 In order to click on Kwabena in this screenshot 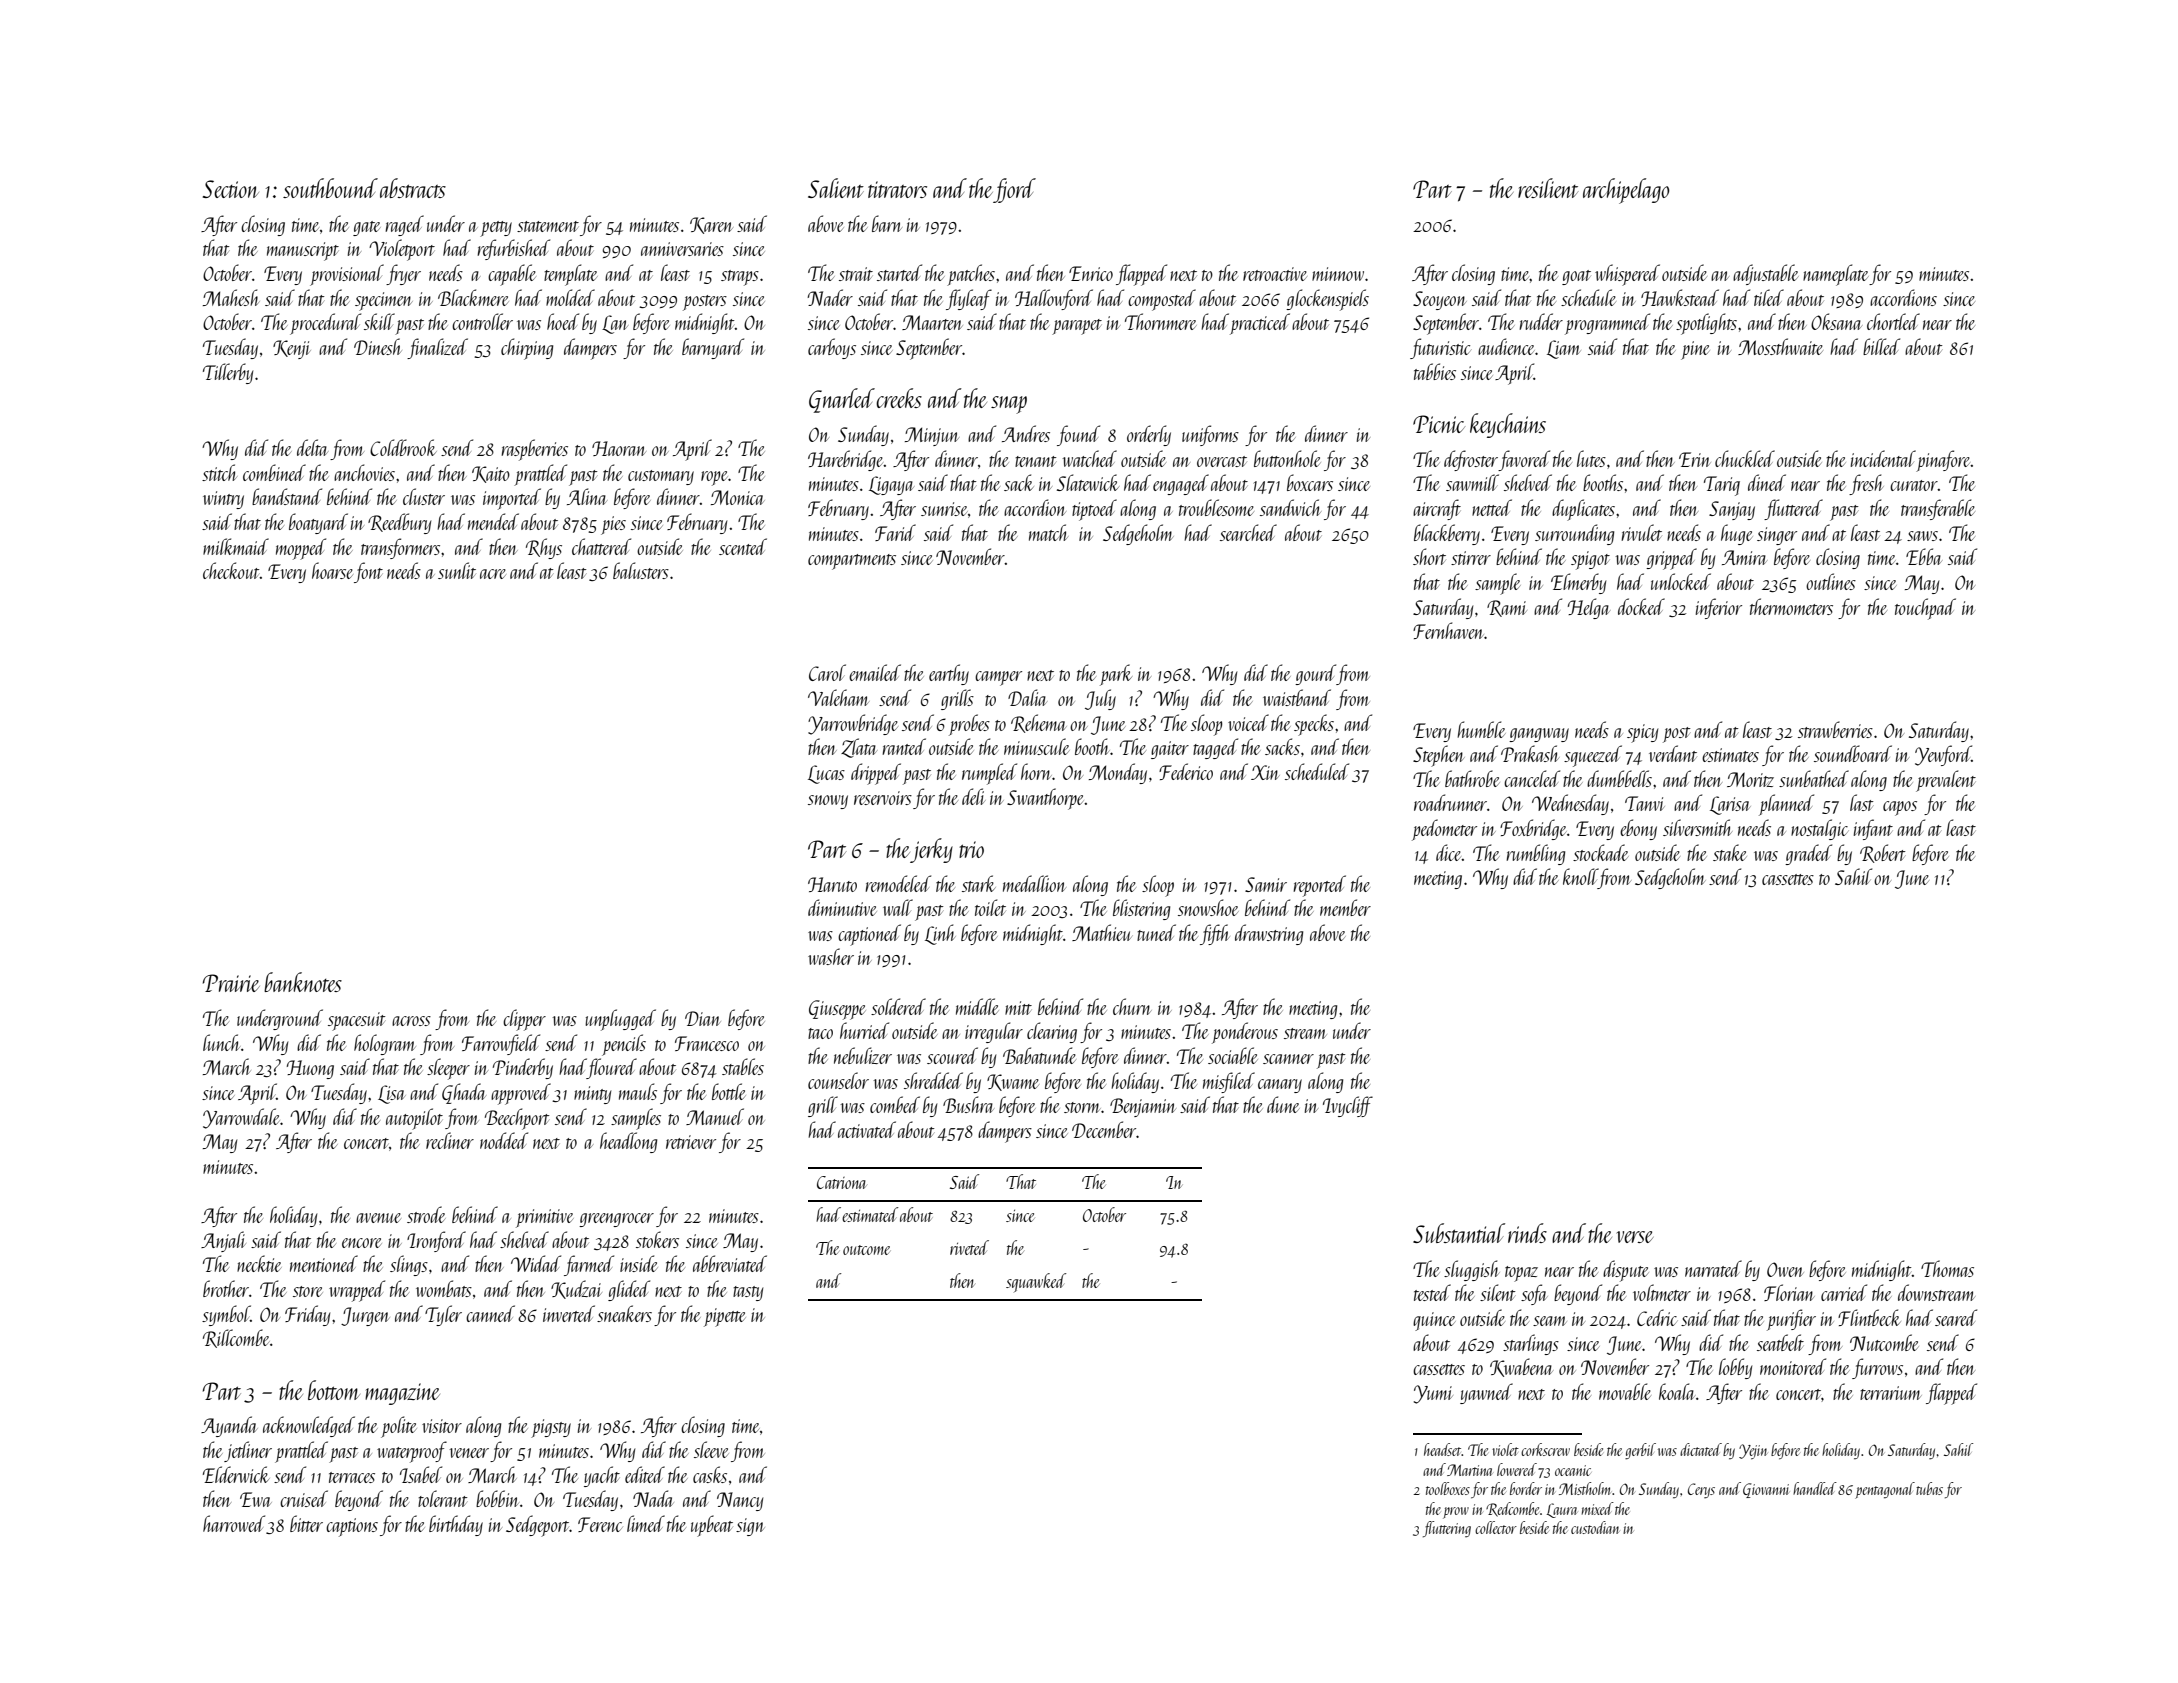, I will do `click(1521, 1367)`.
